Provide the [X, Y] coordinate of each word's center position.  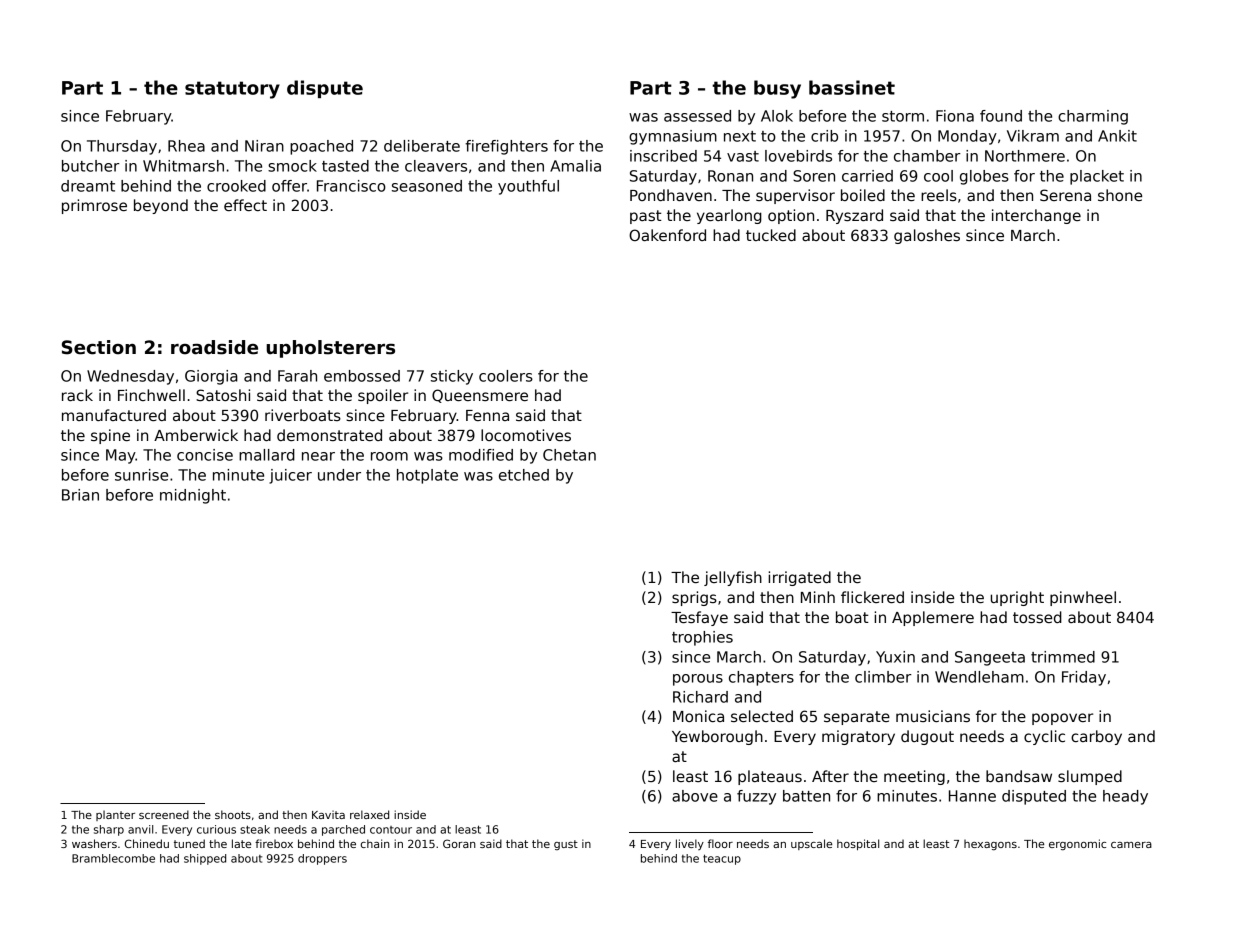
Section [99, 347]
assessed [697, 116]
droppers [322, 859]
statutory [232, 90]
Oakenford [667, 235]
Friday [1084, 678]
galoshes [927, 236]
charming [1093, 117]
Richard [700, 697]
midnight [193, 496]
